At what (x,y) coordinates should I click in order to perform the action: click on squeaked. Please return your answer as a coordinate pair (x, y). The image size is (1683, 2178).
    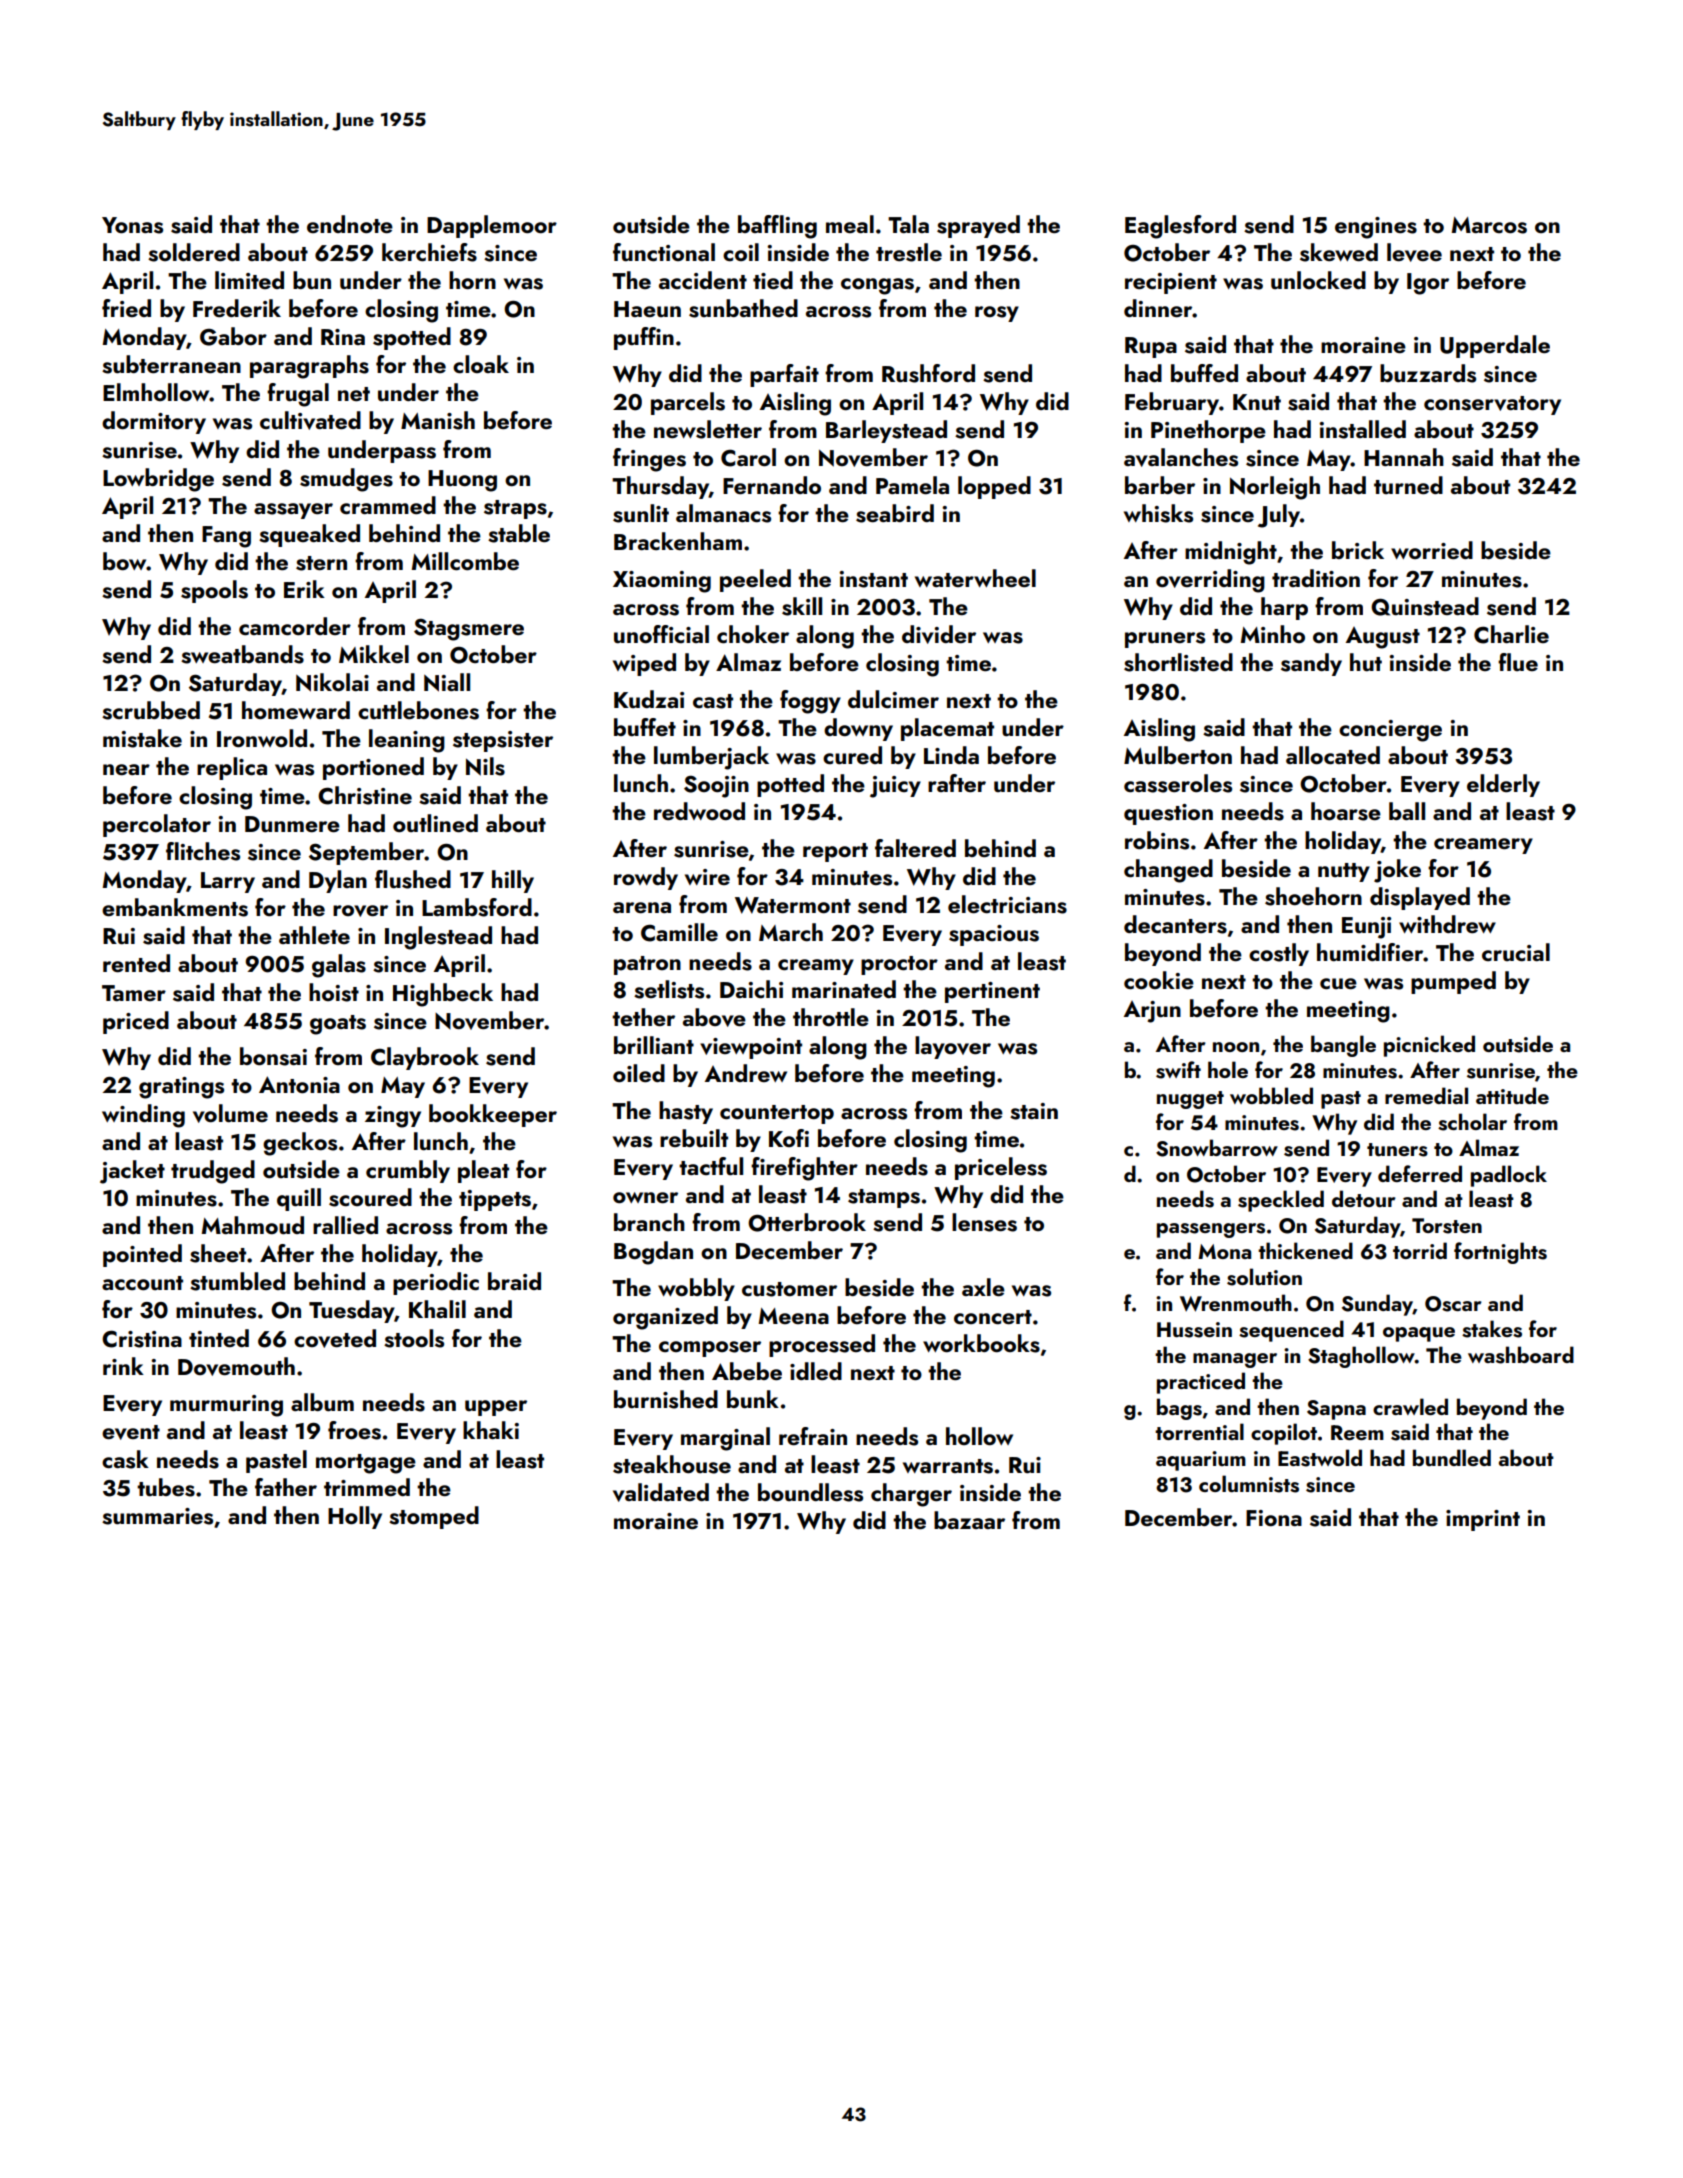
    Looking at the image, I should click on (309, 535).
